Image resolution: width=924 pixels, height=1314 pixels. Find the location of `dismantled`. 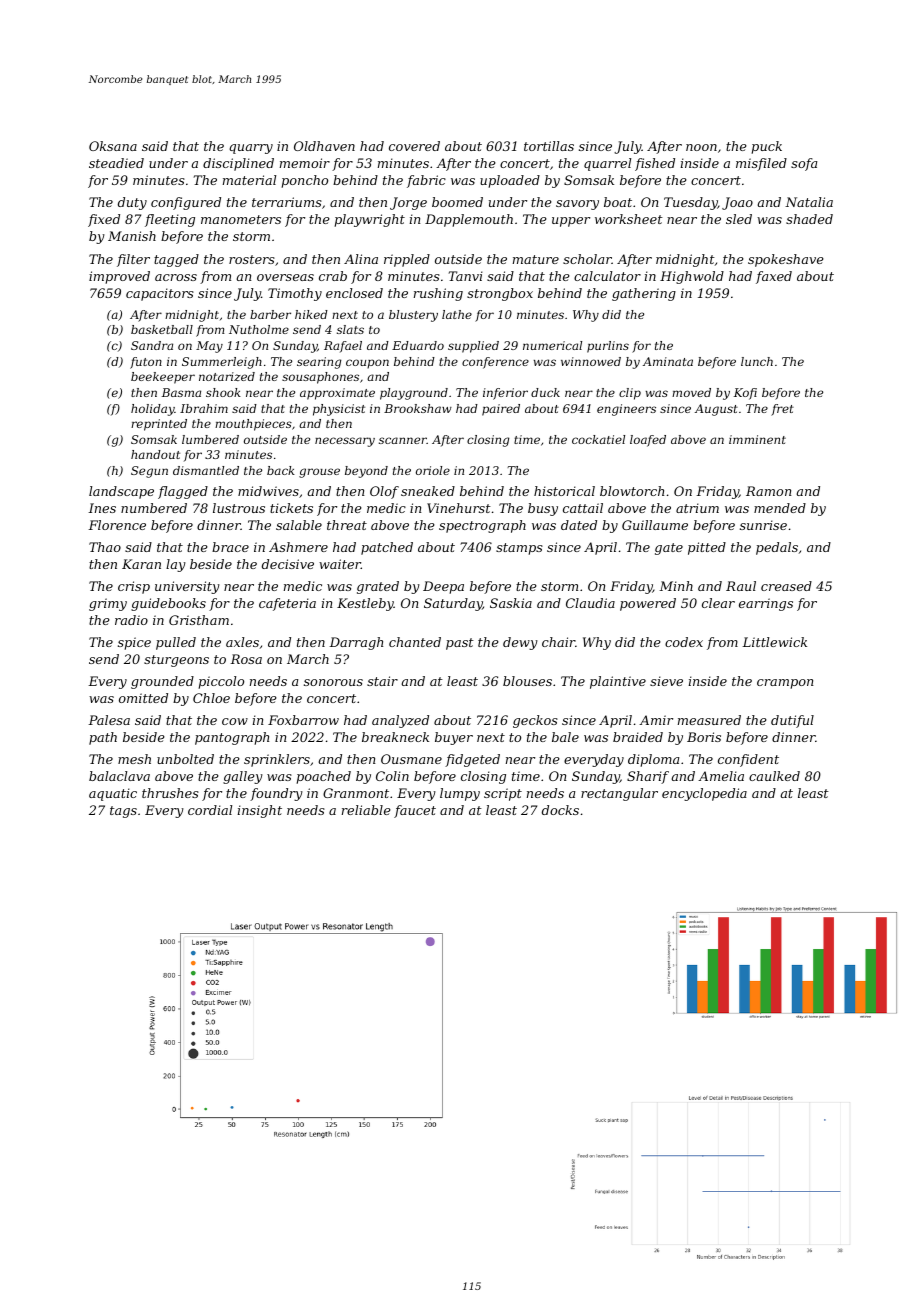

dismantled is located at coordinates (206, 470).
